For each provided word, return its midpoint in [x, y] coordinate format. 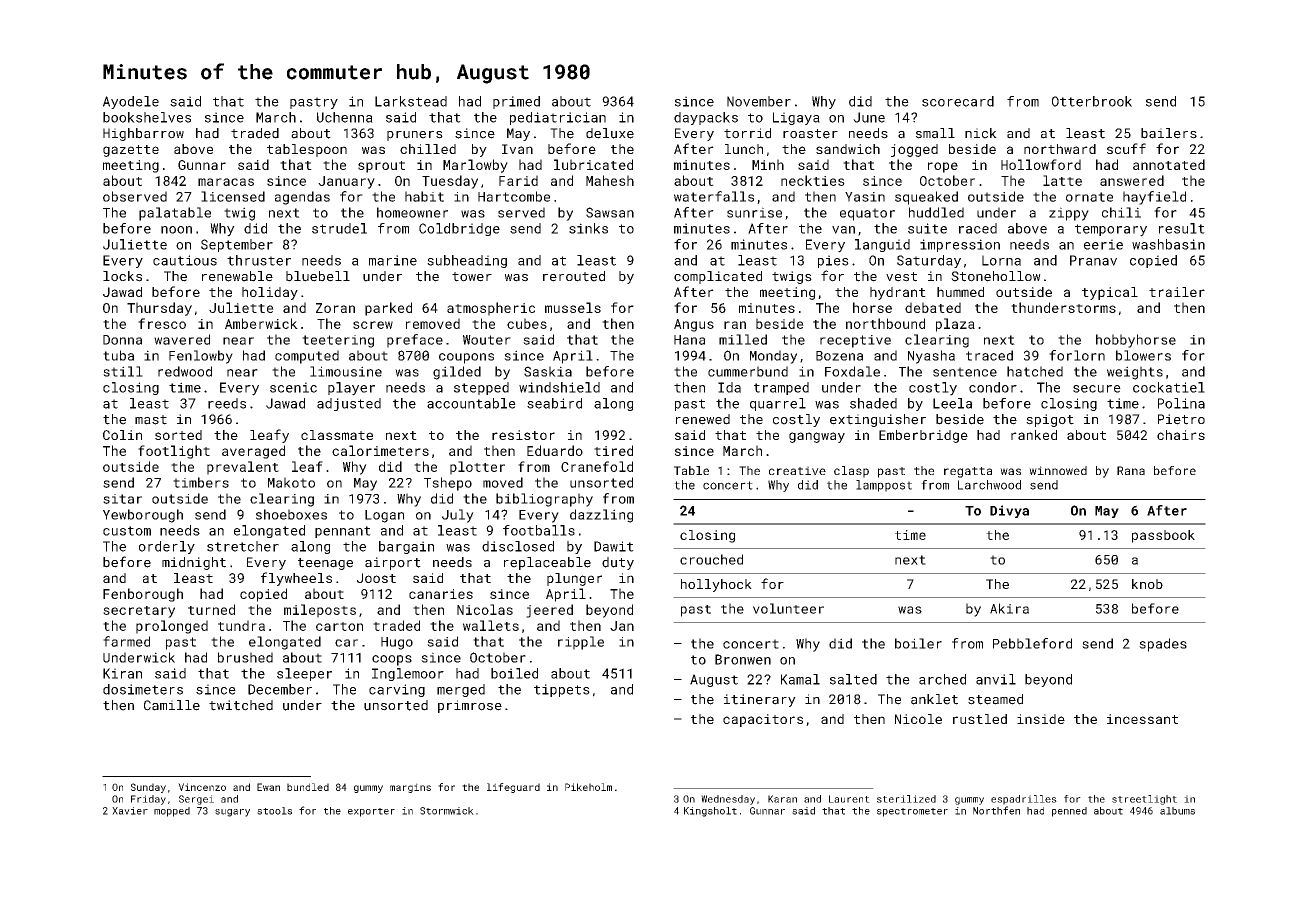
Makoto [291, 482]
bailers [1169, 133]
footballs [539, 530]
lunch [744, 149]
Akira [1009, 608]
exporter [371, 812]
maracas [226, 182]
